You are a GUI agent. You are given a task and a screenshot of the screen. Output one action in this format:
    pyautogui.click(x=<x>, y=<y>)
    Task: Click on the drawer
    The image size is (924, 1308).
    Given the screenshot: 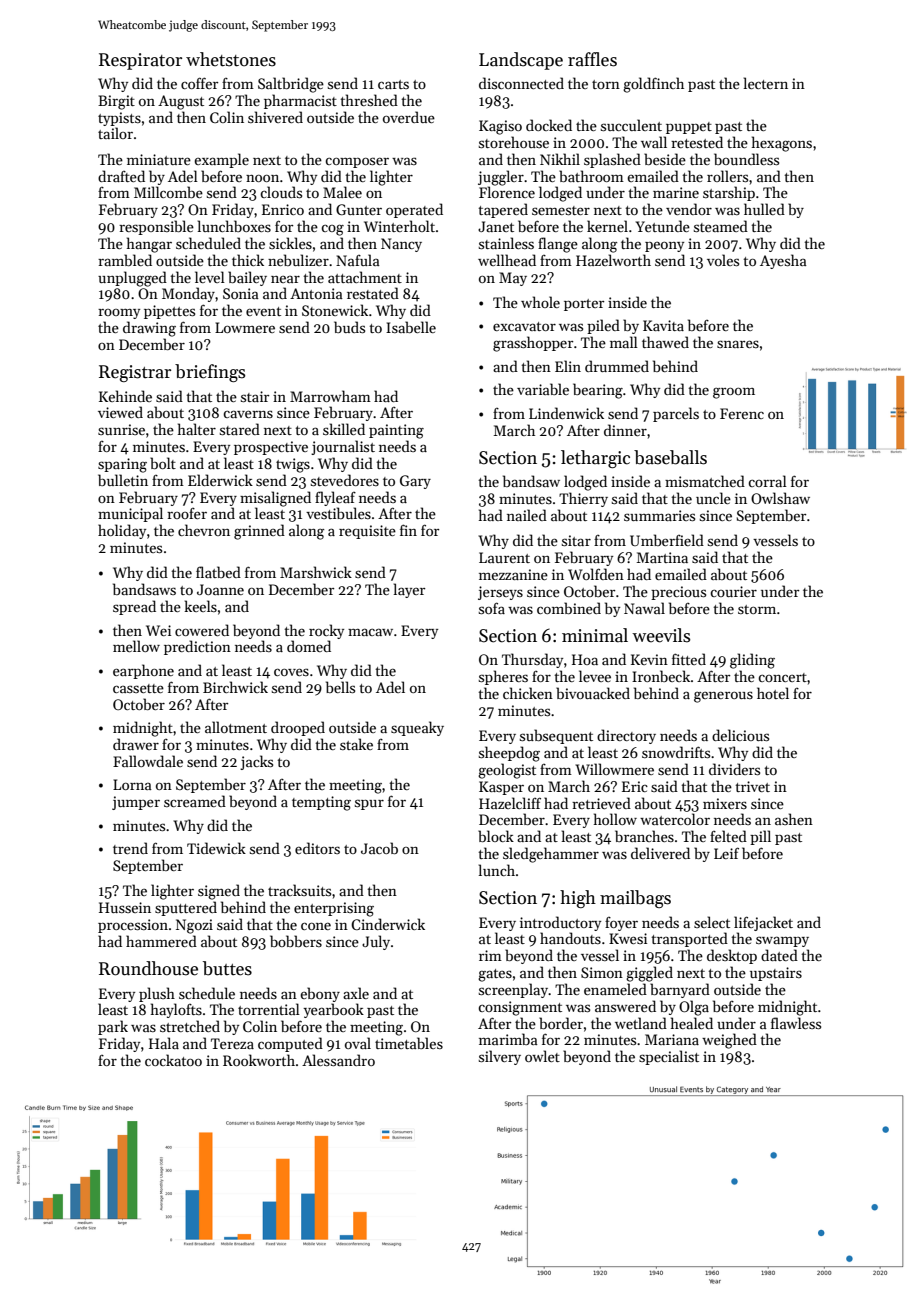 What is the action you would take?
    pyautogui.click(x=136, y=744)
